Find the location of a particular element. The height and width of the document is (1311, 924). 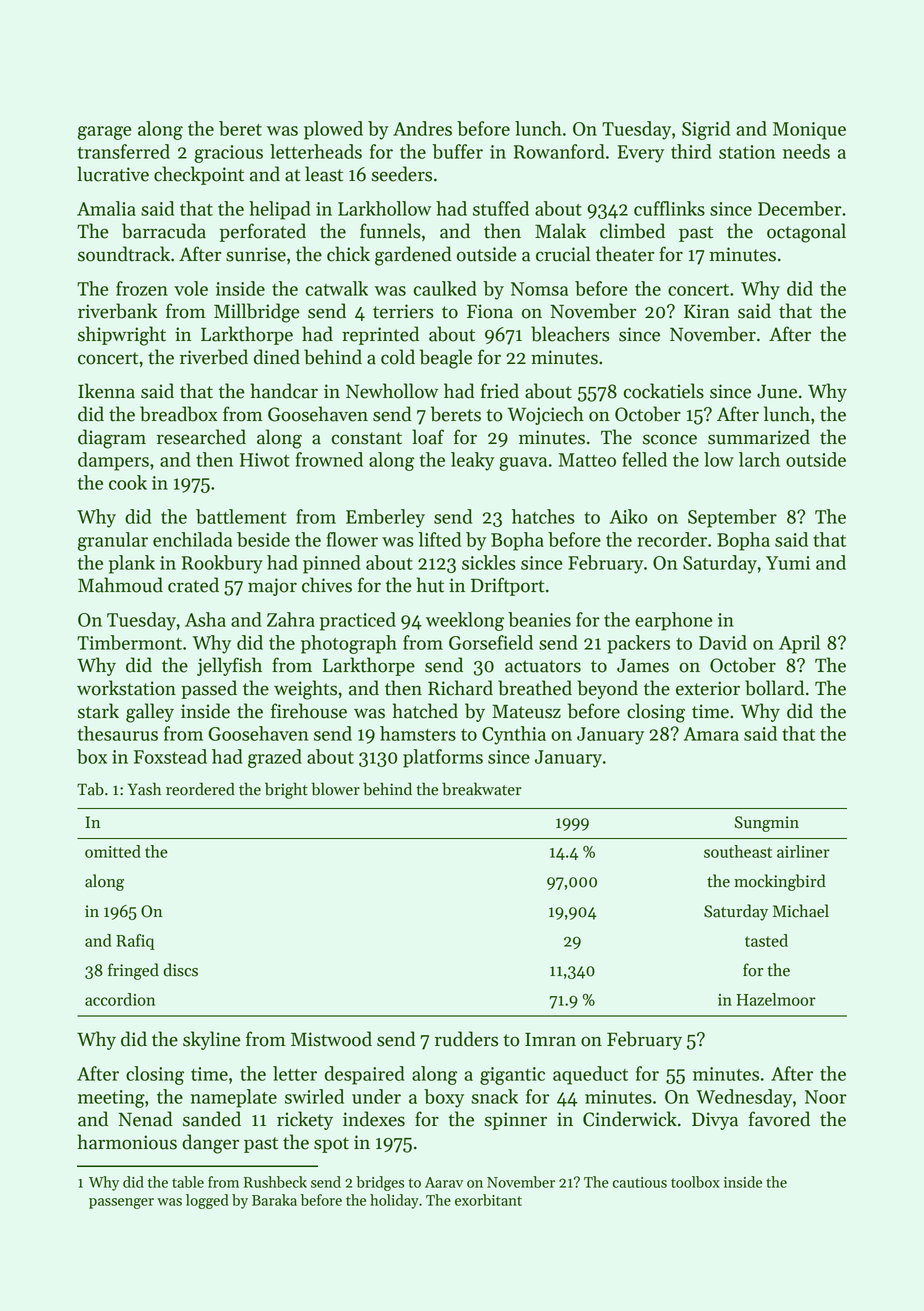

Emberley is located at coordinates (385, 518).
